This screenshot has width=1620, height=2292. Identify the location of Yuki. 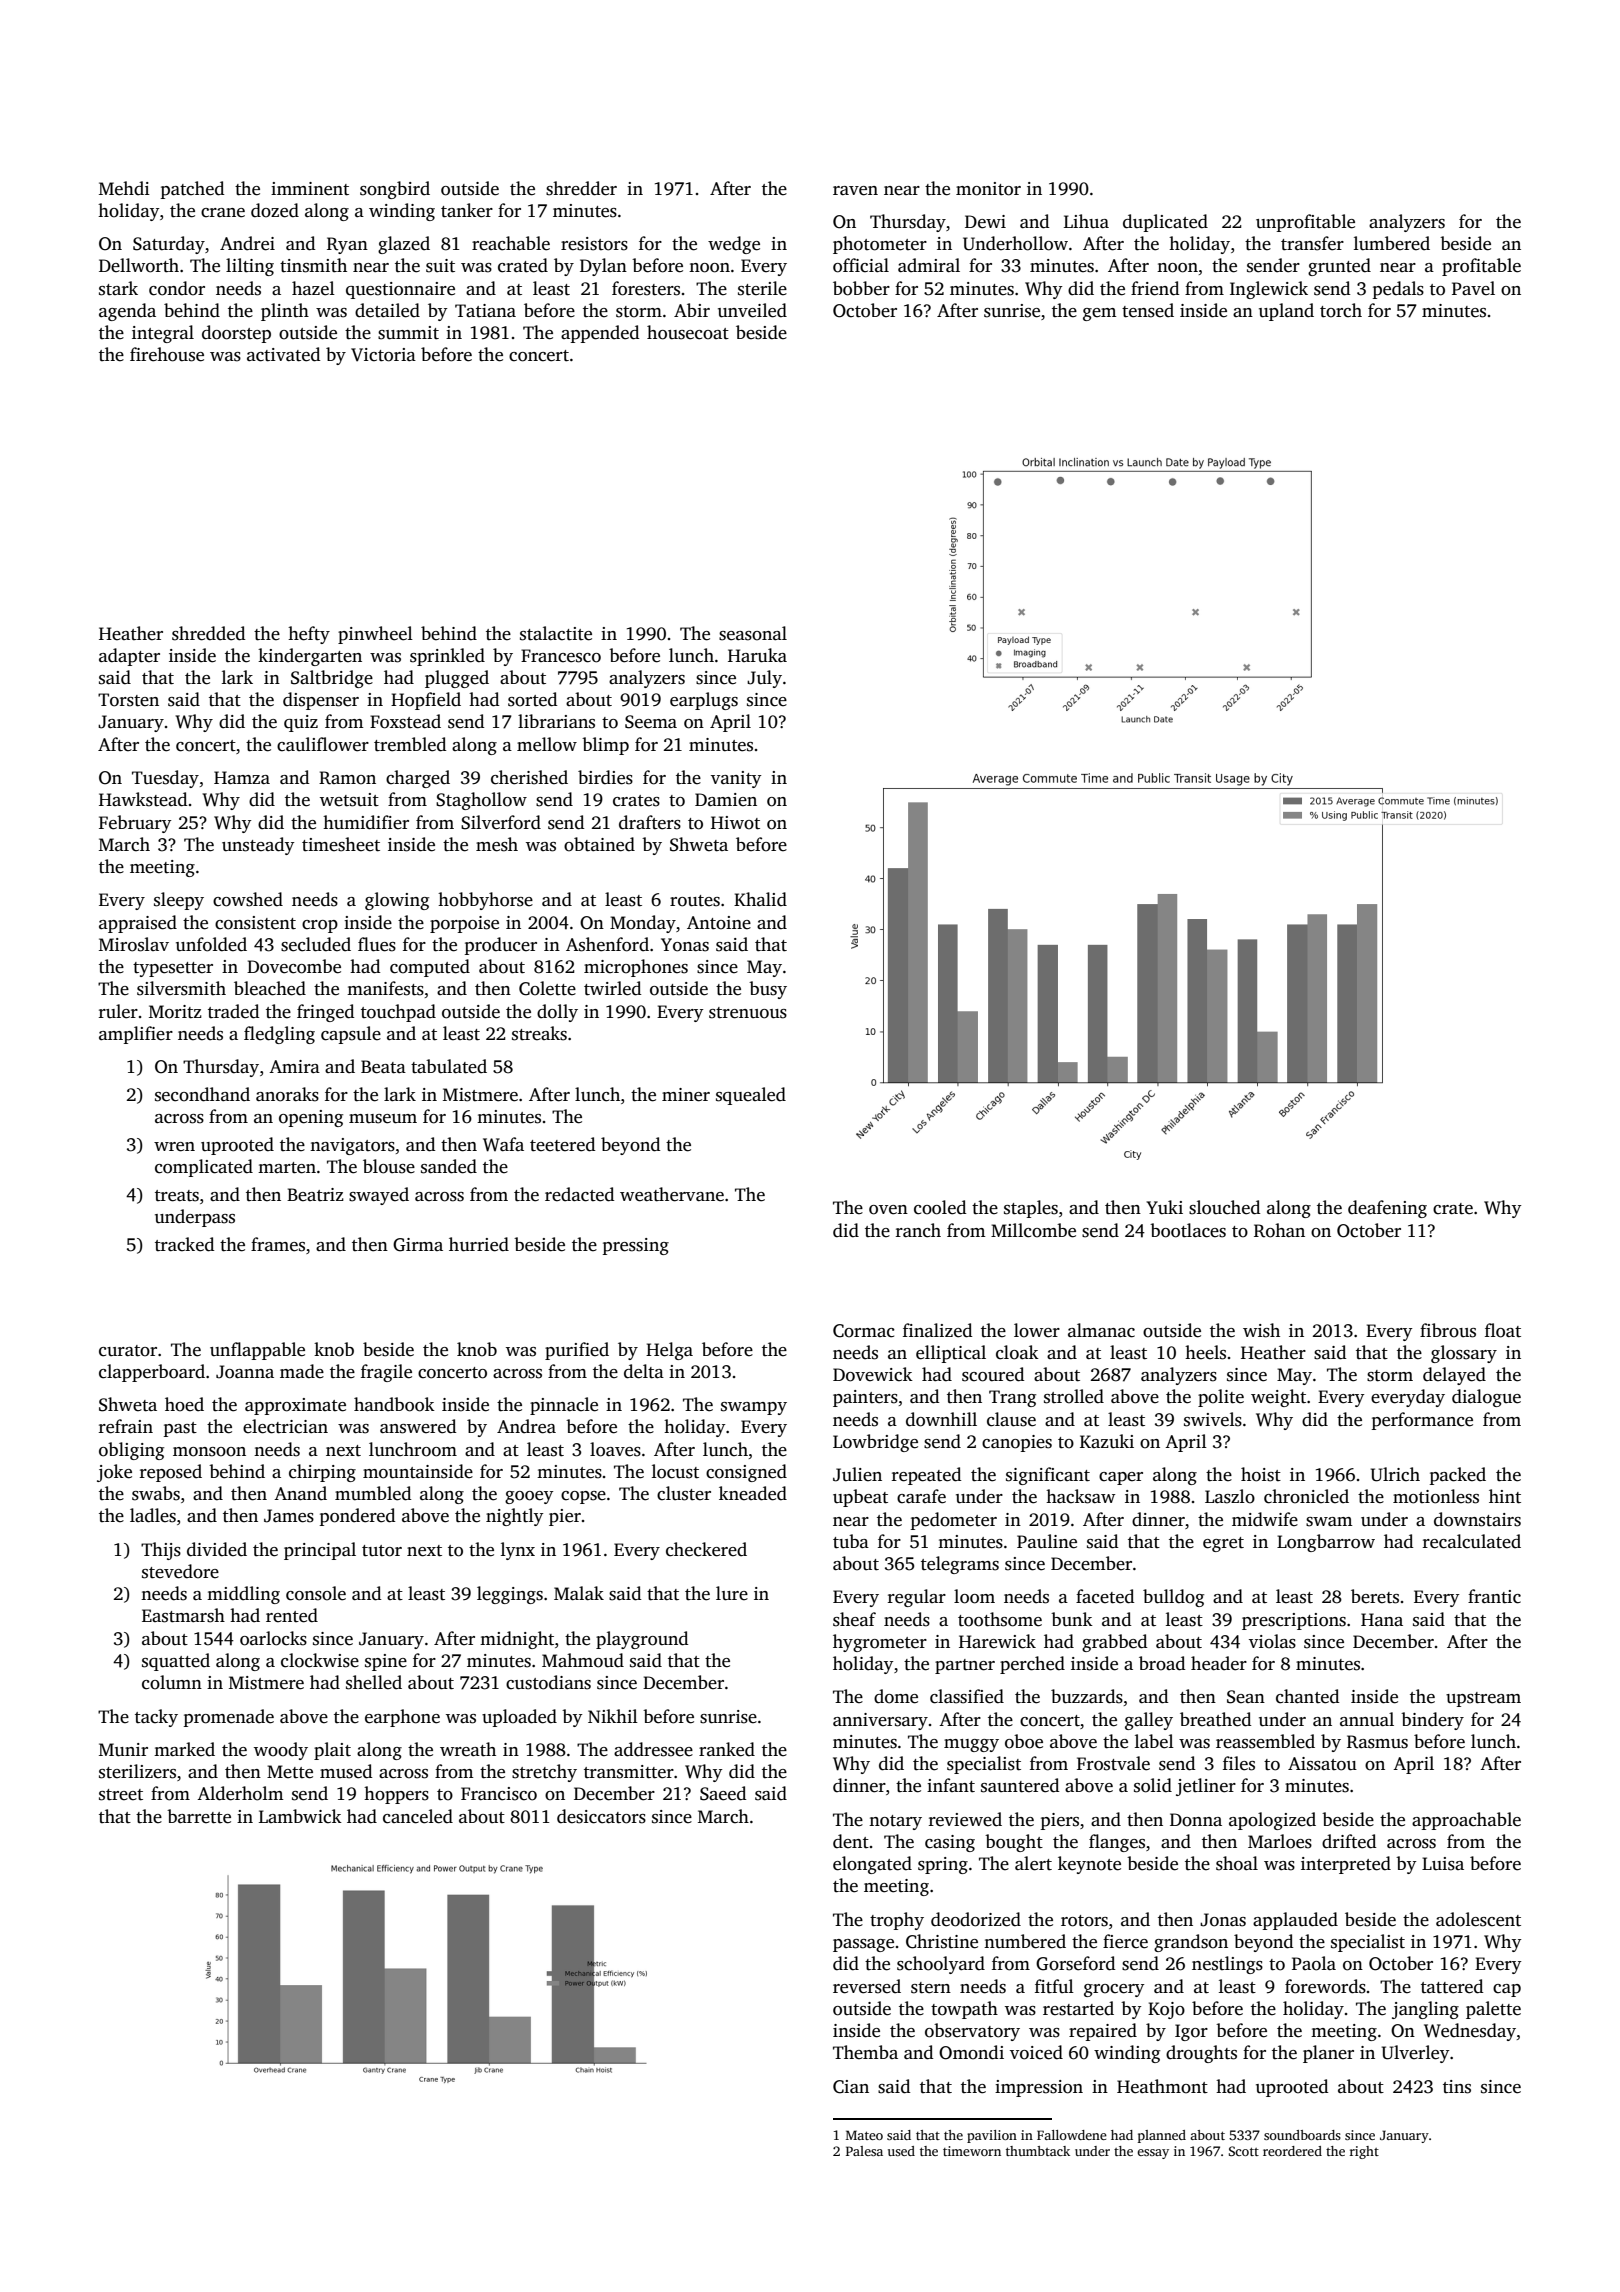
(1164, 1207).
